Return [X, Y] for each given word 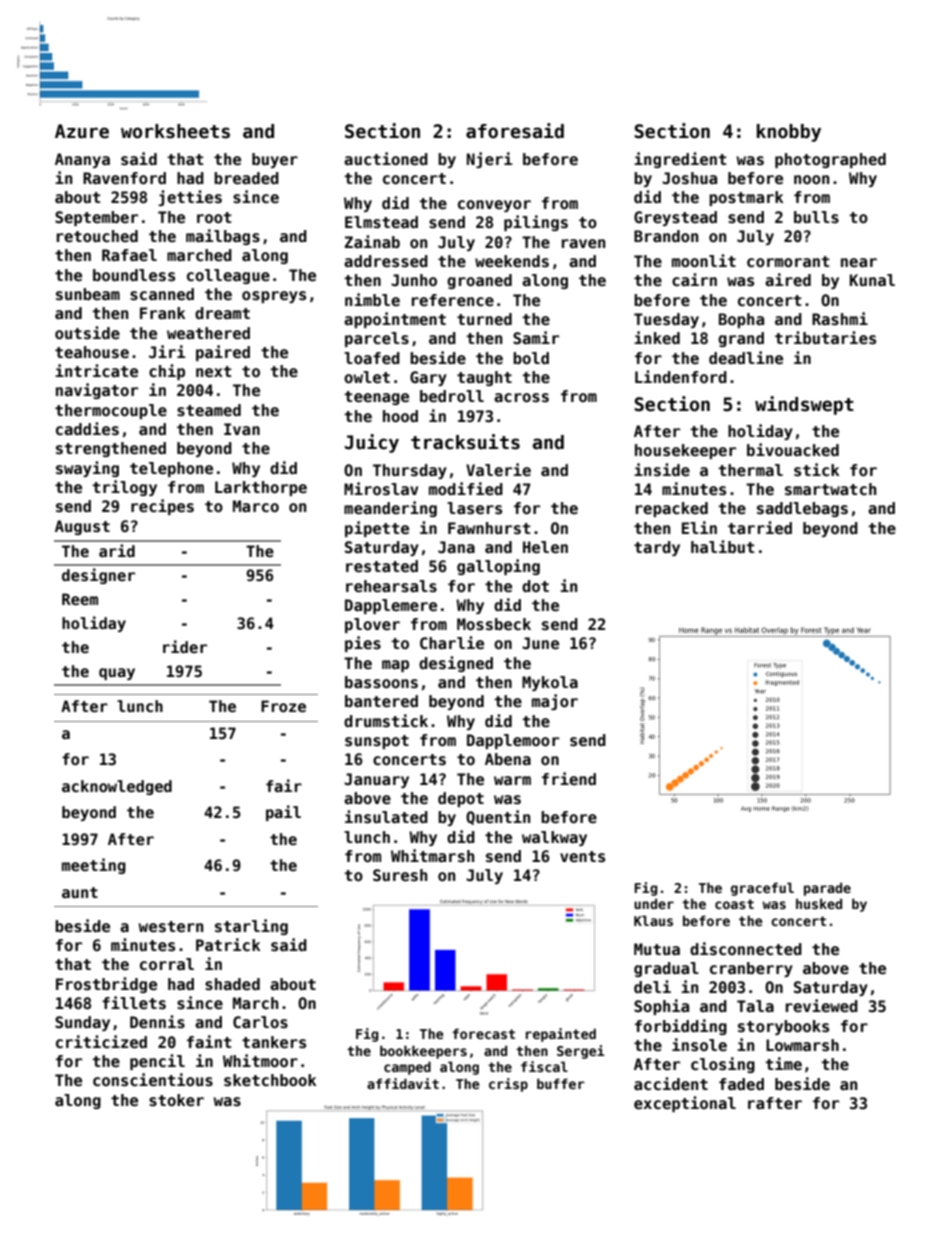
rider [185, 646]
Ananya [82, 160]
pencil [157, 1062]
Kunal [872, 280]
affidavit [403, 1083]
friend [569, 778]
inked [657, 337]
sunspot [377, 742]
